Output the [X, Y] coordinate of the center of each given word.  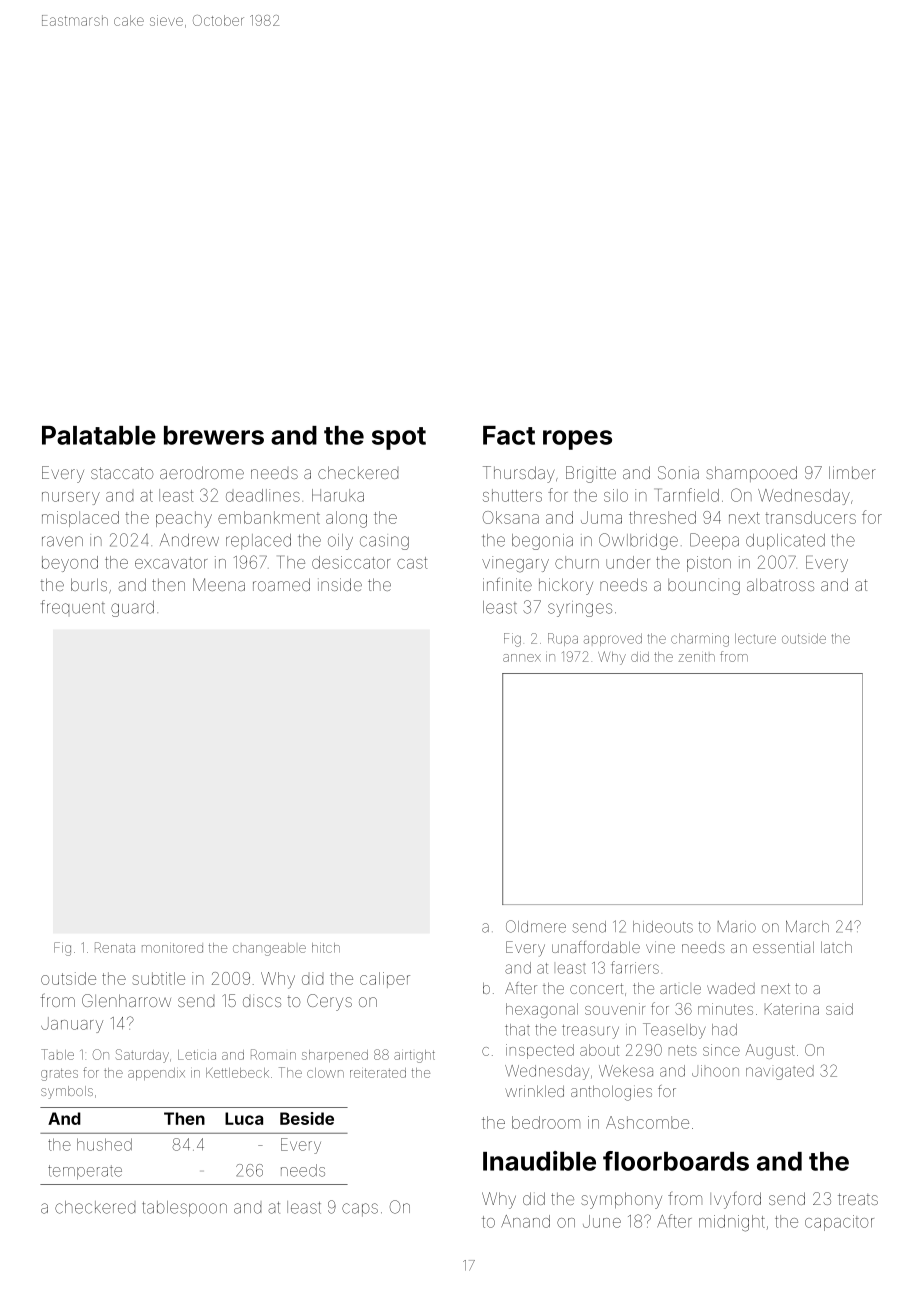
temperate [85, 1172]
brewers [214, 435]
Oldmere [536, 926]
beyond [70, 564]
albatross [780, 584]
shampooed [751, 474]
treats [858, 1199]
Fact [509, 435]
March [807, 926]
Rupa [563, 639]
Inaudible [539, 1161]
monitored [172, 948]
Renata [115, 947]
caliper [385, 980]
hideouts [663, 927]
